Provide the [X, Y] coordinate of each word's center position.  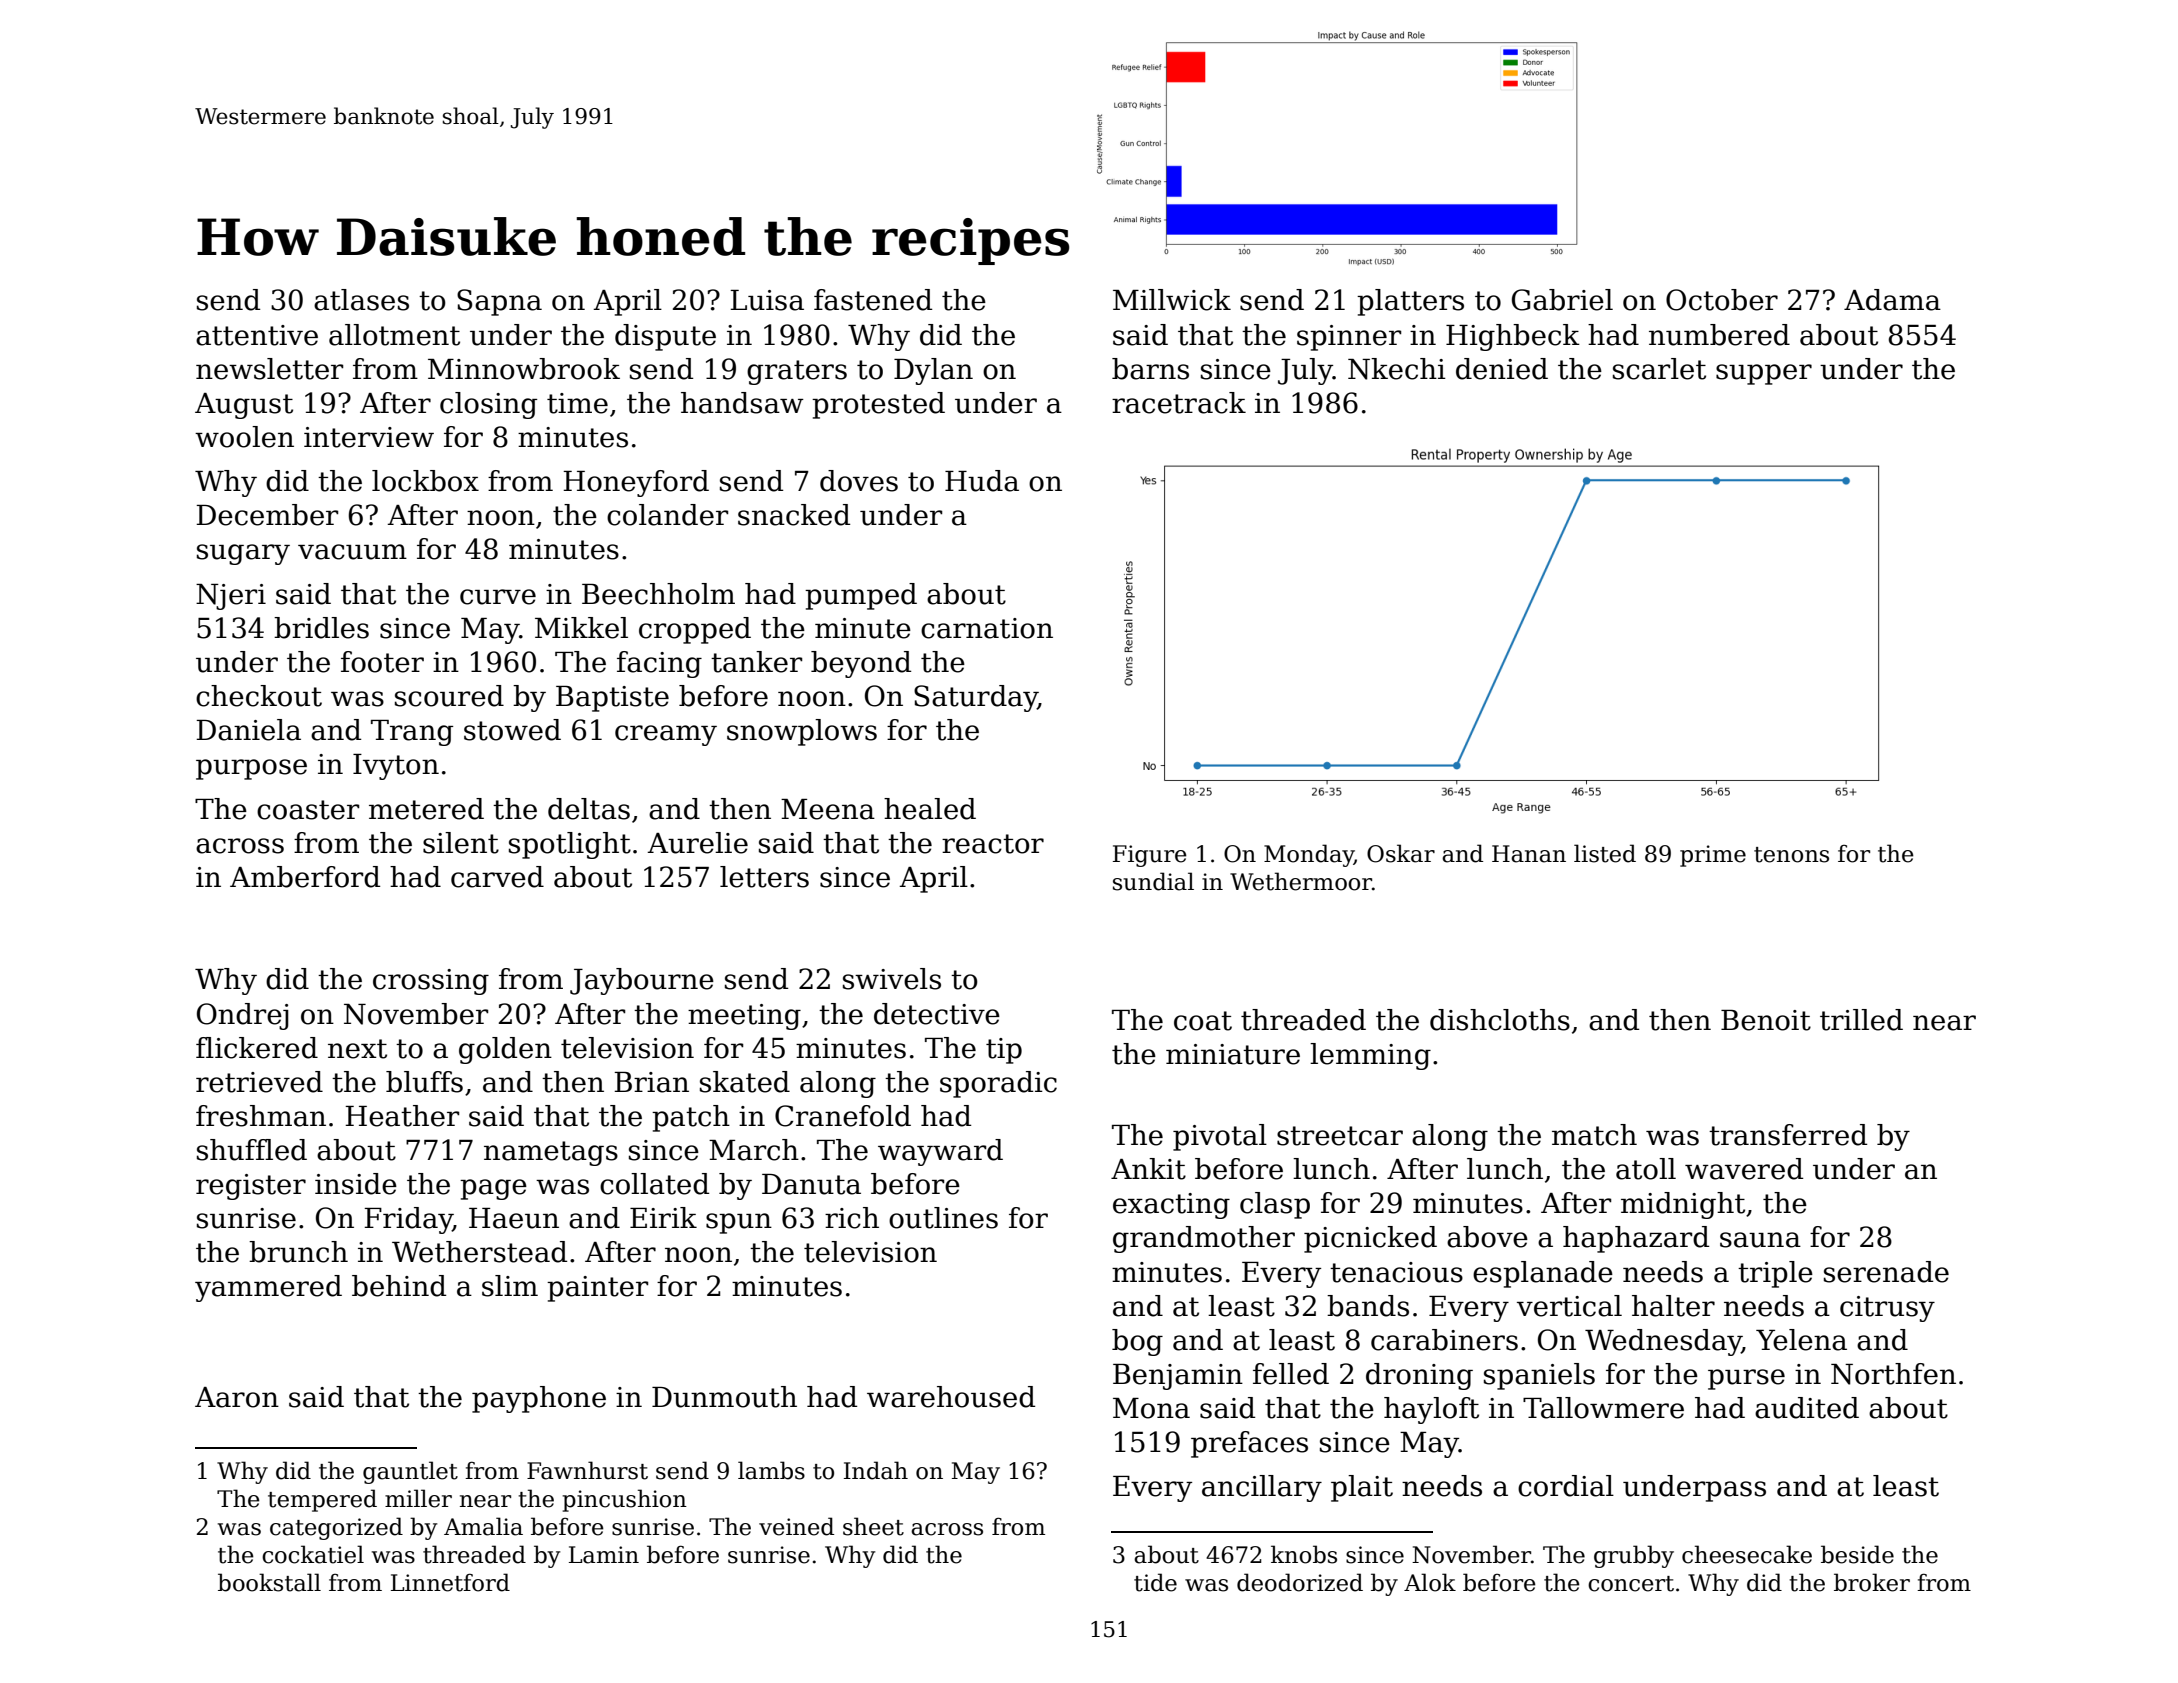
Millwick [1172, 300]
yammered [268, 1288]
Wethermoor [1301, 881]
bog [1137, 1342]
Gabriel [1562, 300]
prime [1713, 856]
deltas [589, 809]
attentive [257, 335]
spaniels [1539, 1376]
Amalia [483, 1526]
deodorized [1300, 1582]
